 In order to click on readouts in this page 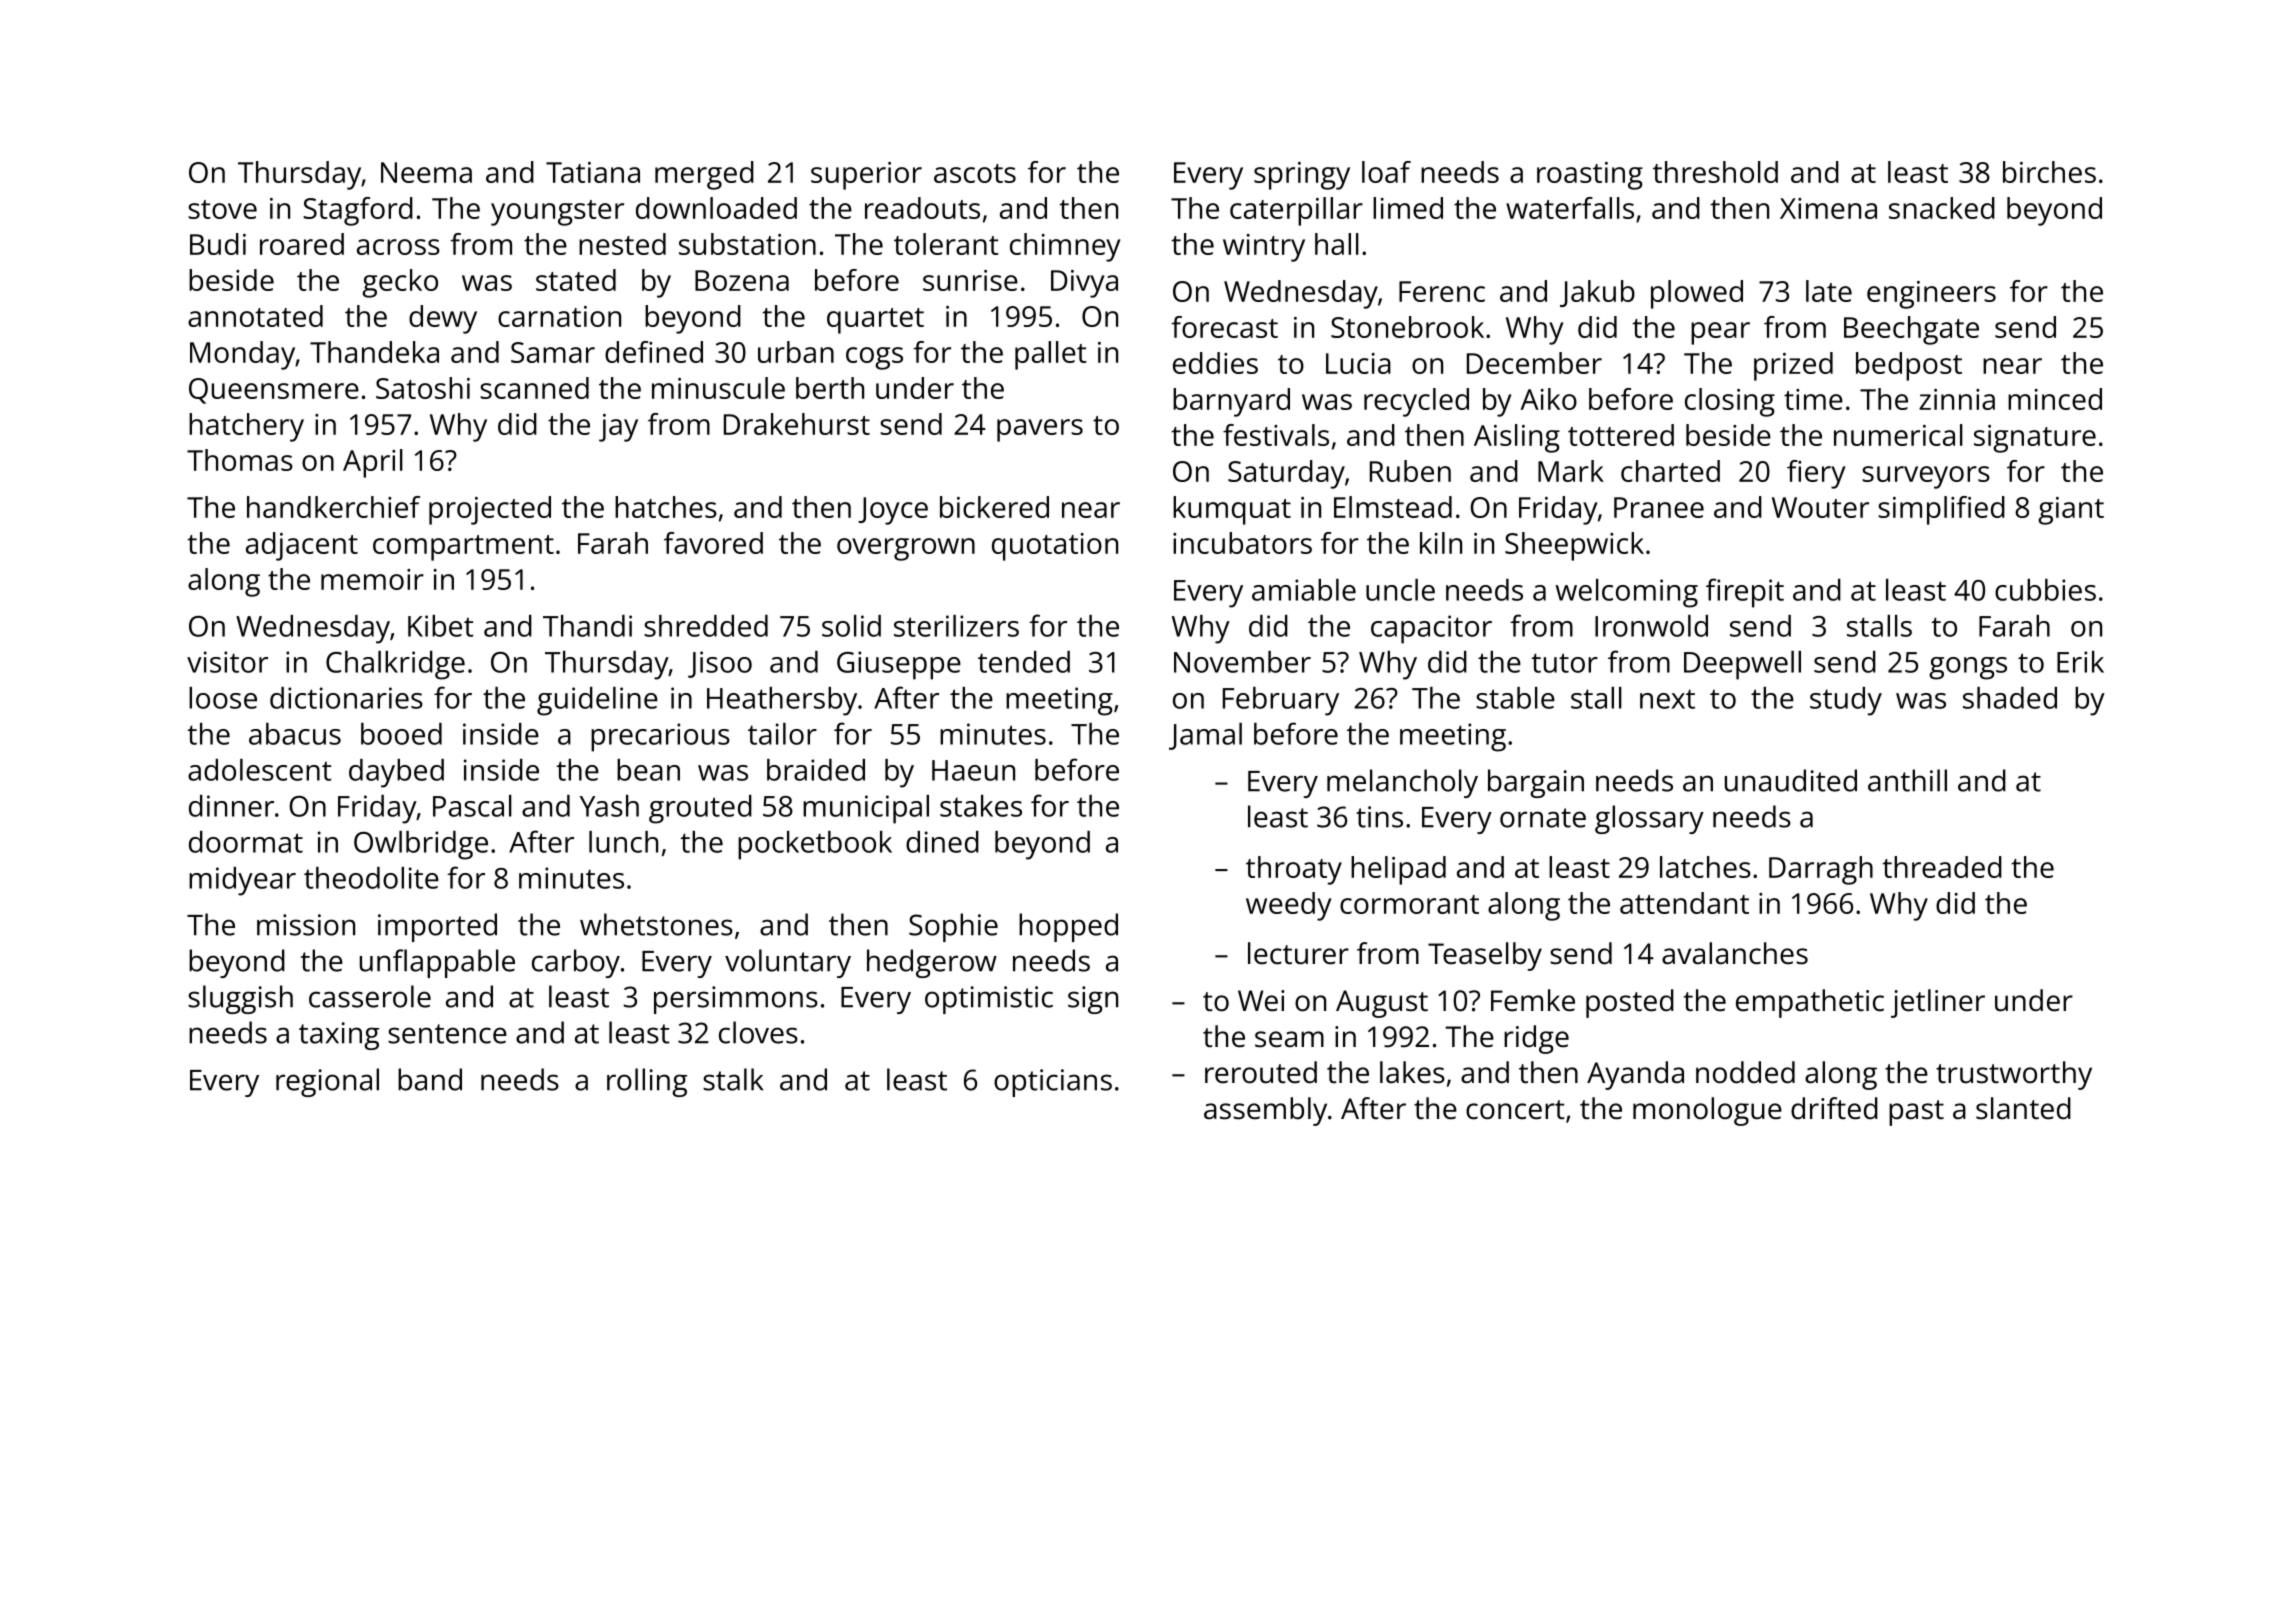, I will do `click(922, 208)`.
